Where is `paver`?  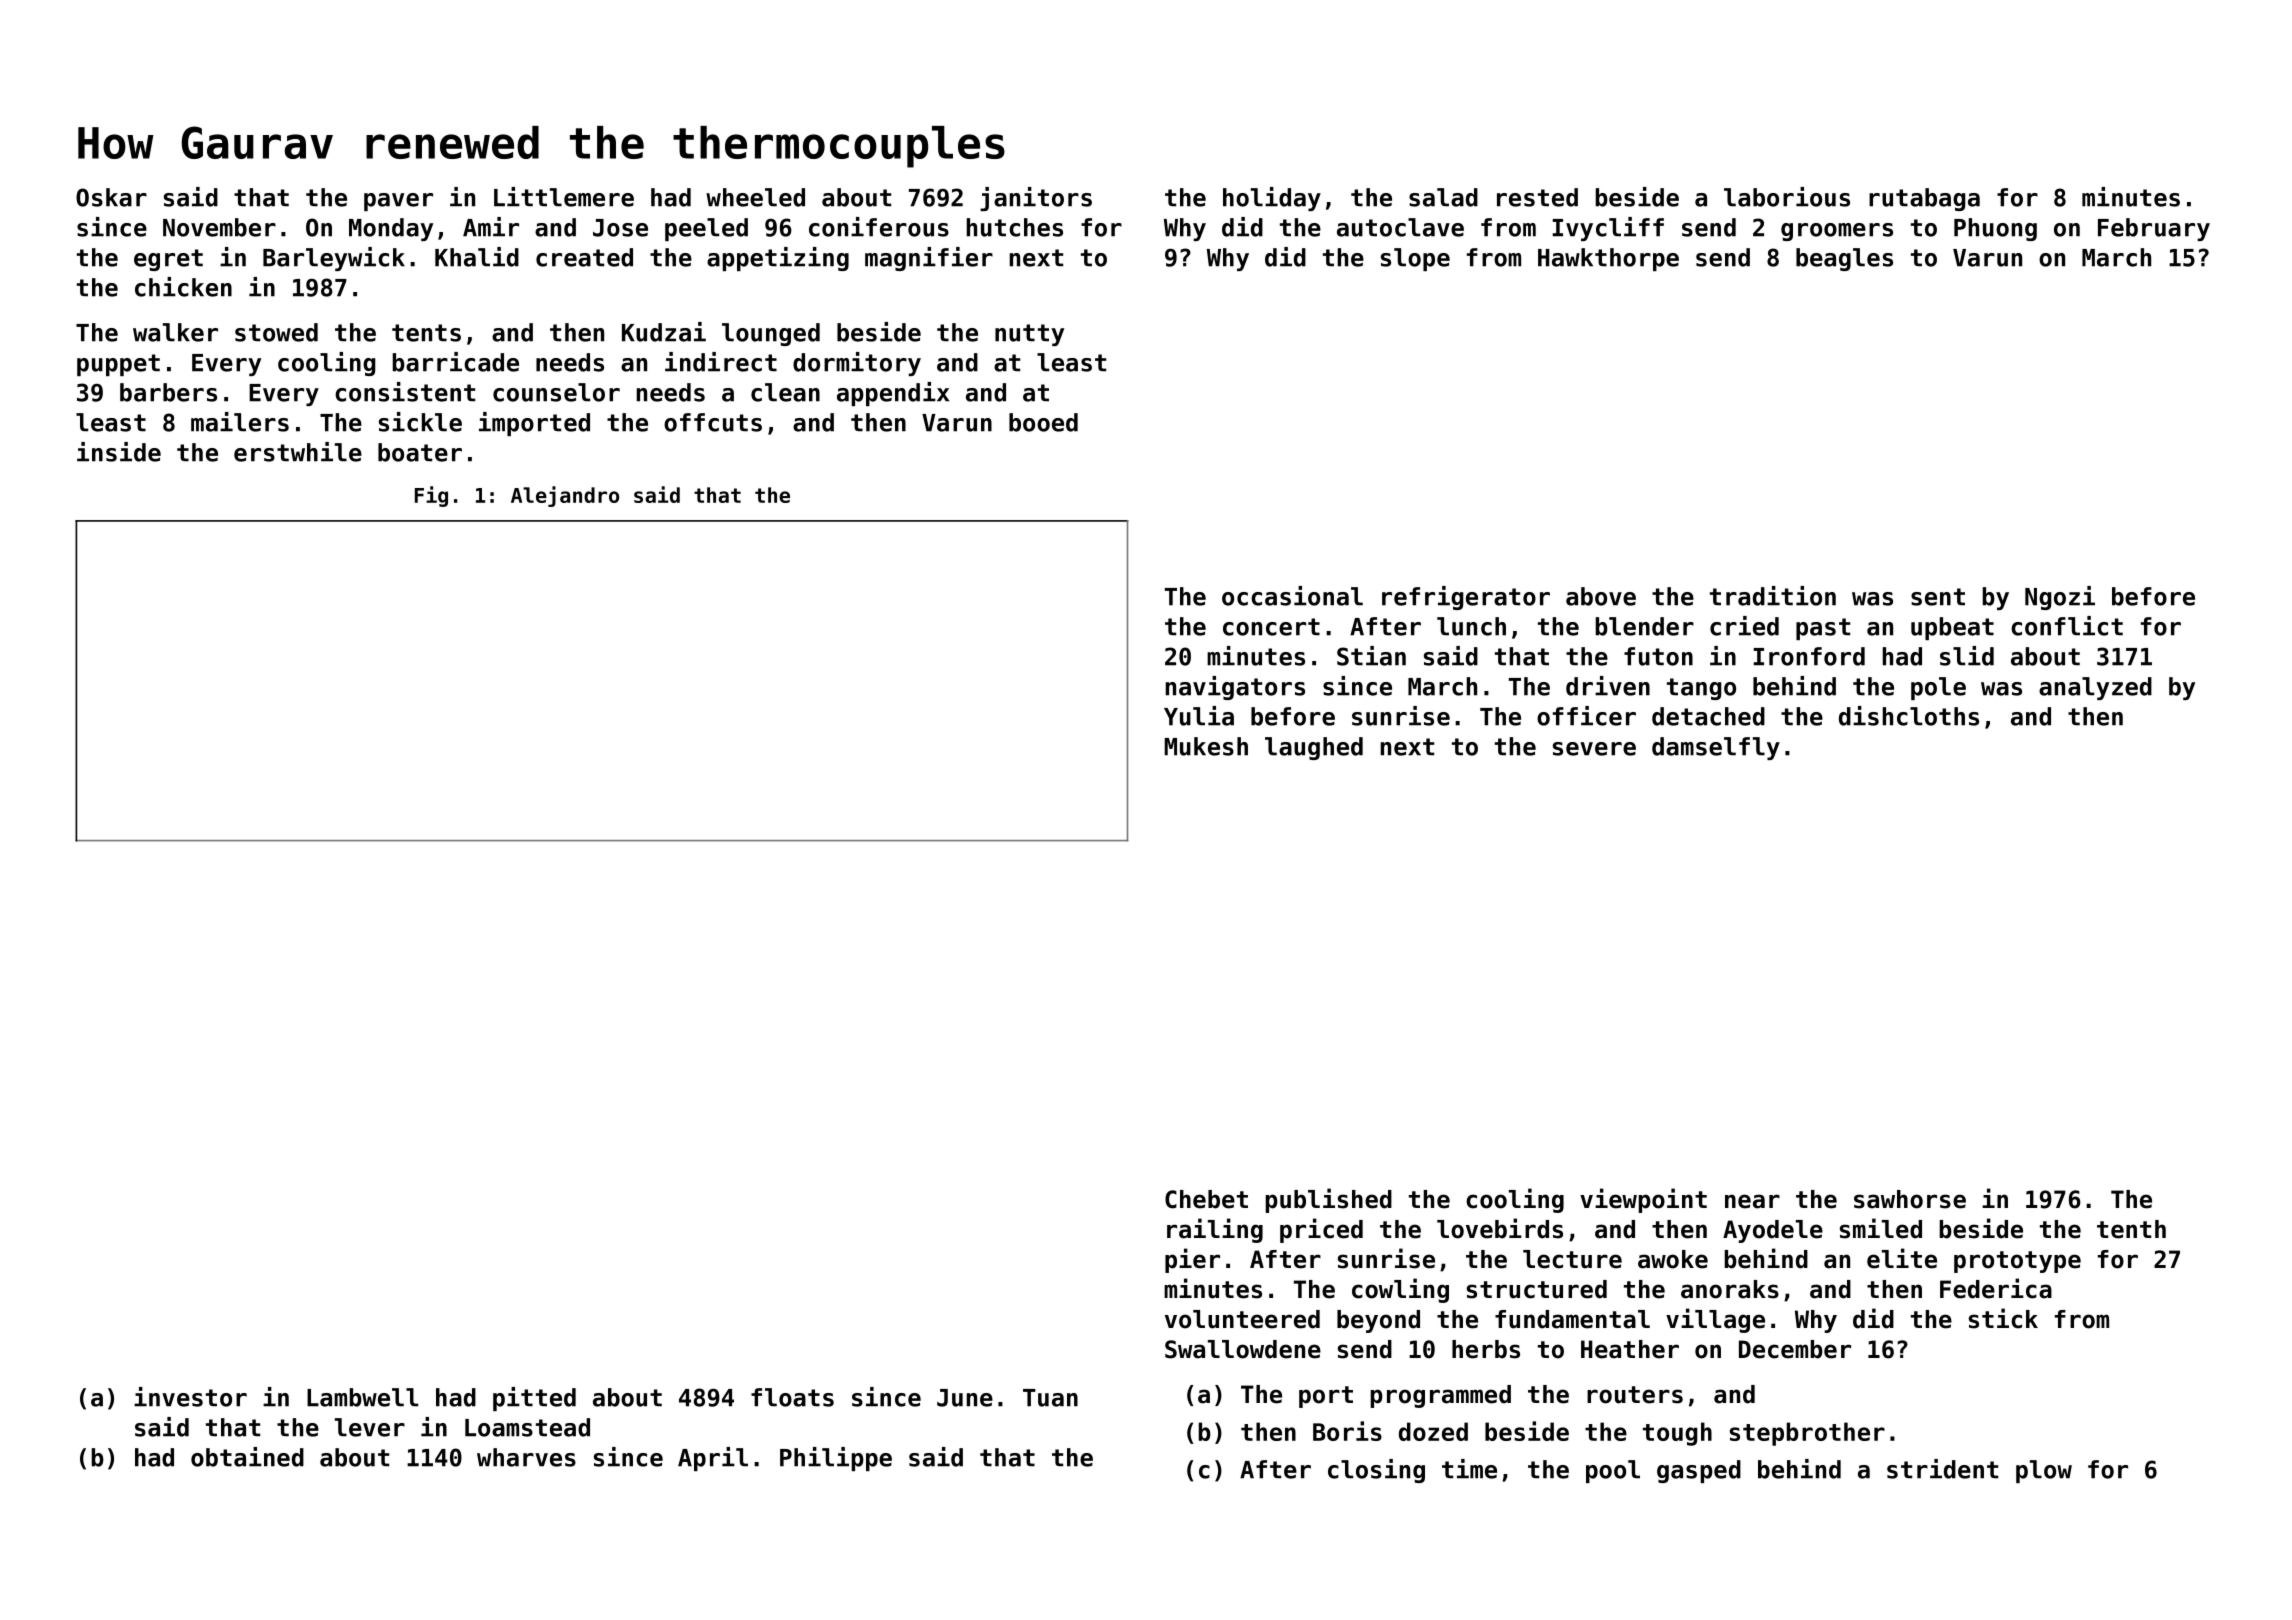 paver is located at coordinates (398, 202).
